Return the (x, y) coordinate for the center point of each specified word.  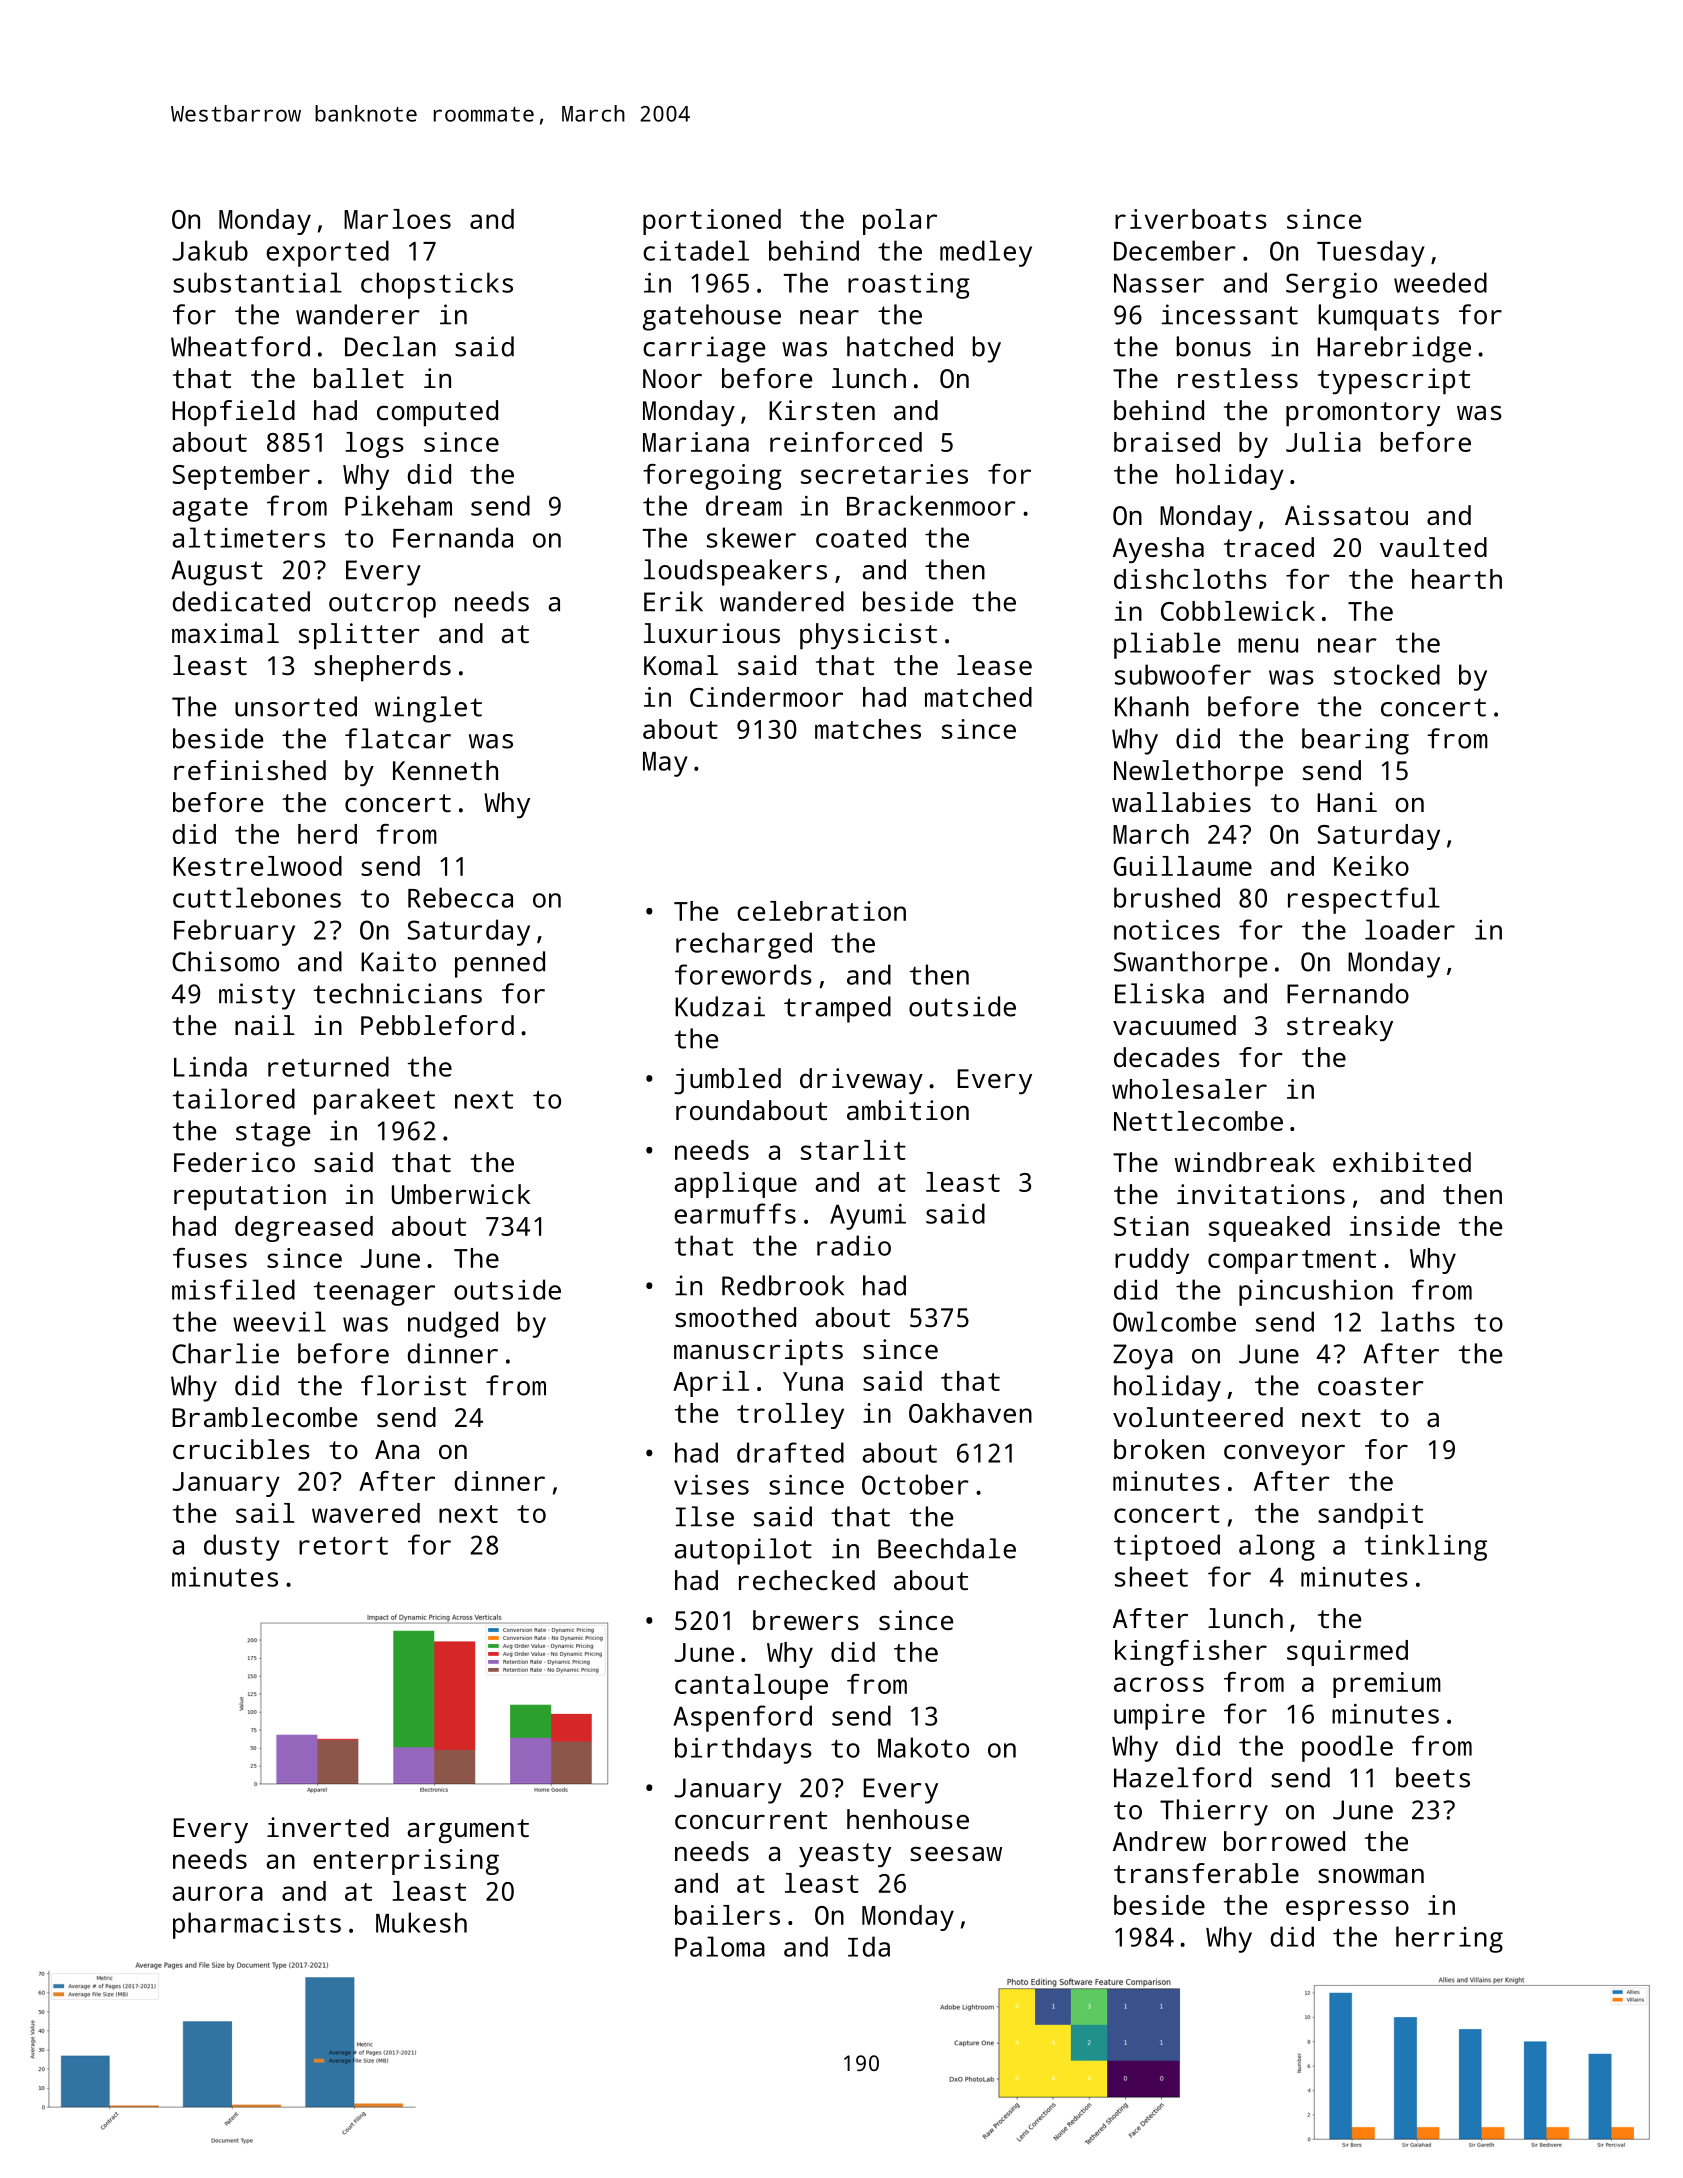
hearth (1457, 579)
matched (978, 697)
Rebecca (460, 897)
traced (1269, 547)
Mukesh (421, 1922)
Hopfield (233, 413)
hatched (900, 346)
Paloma (720, 1946)
